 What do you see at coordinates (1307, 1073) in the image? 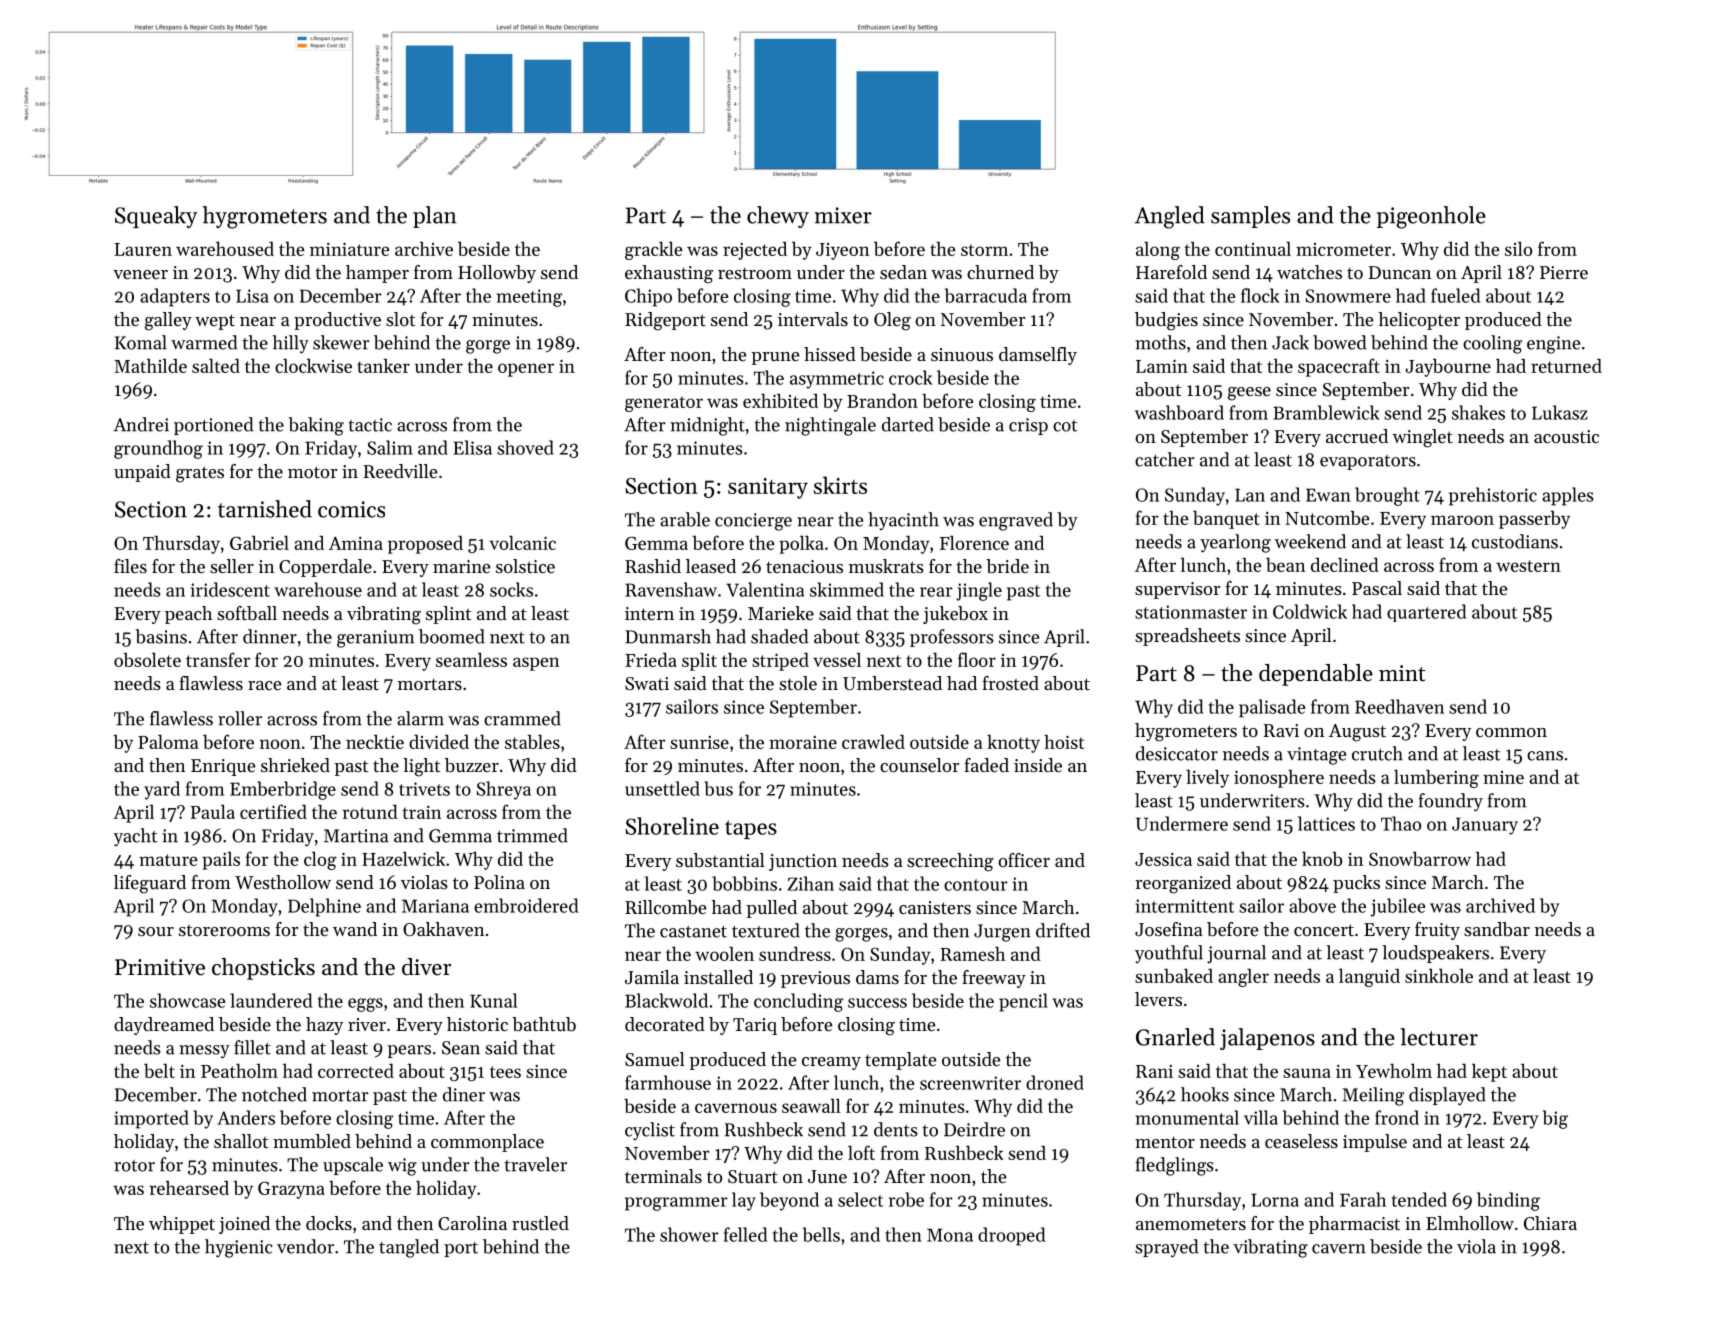
I see `sauna` at bounding box center [1307, 1073].
